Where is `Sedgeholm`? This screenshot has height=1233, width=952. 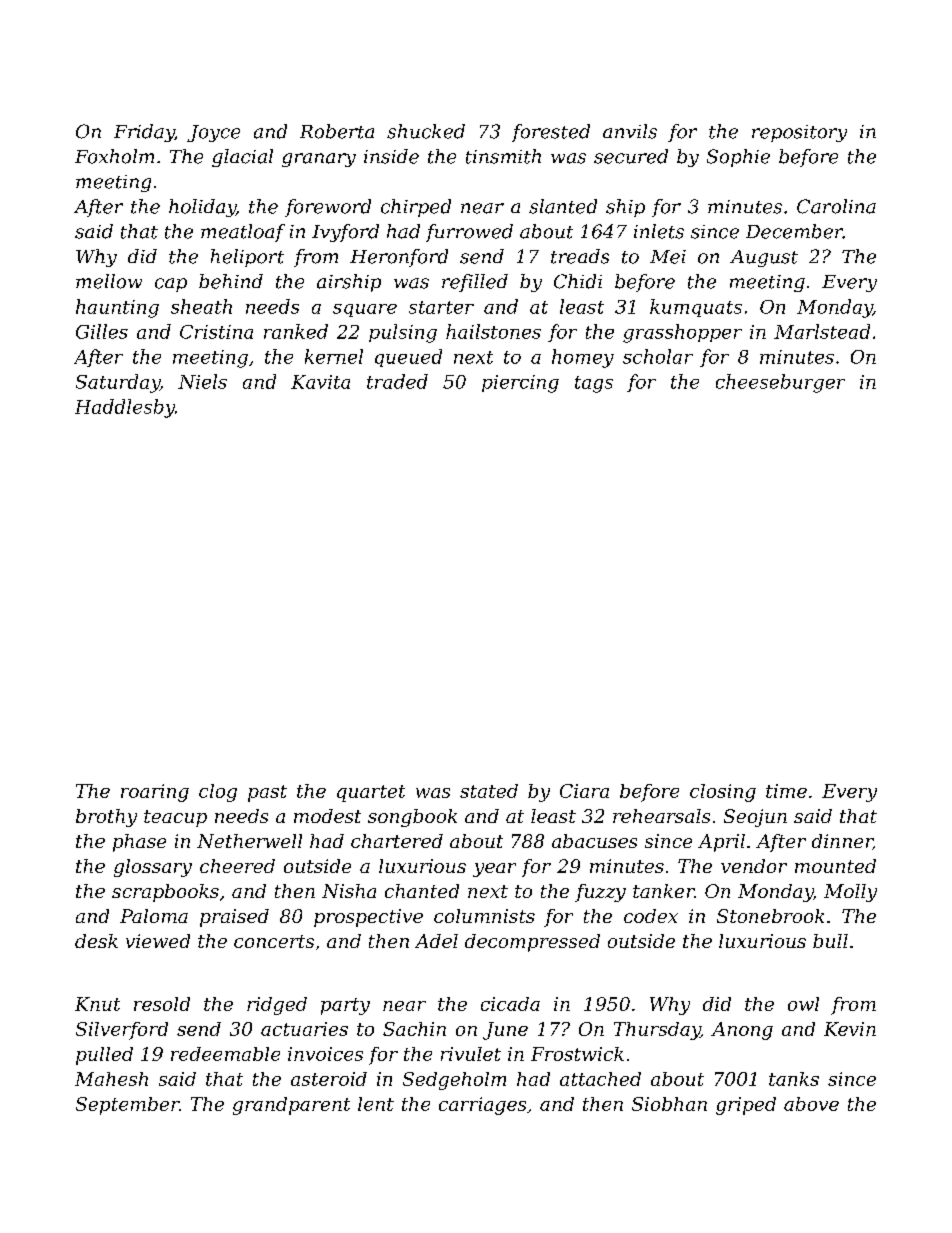
Sedgeholm is located at coordinates (454, 1081).
